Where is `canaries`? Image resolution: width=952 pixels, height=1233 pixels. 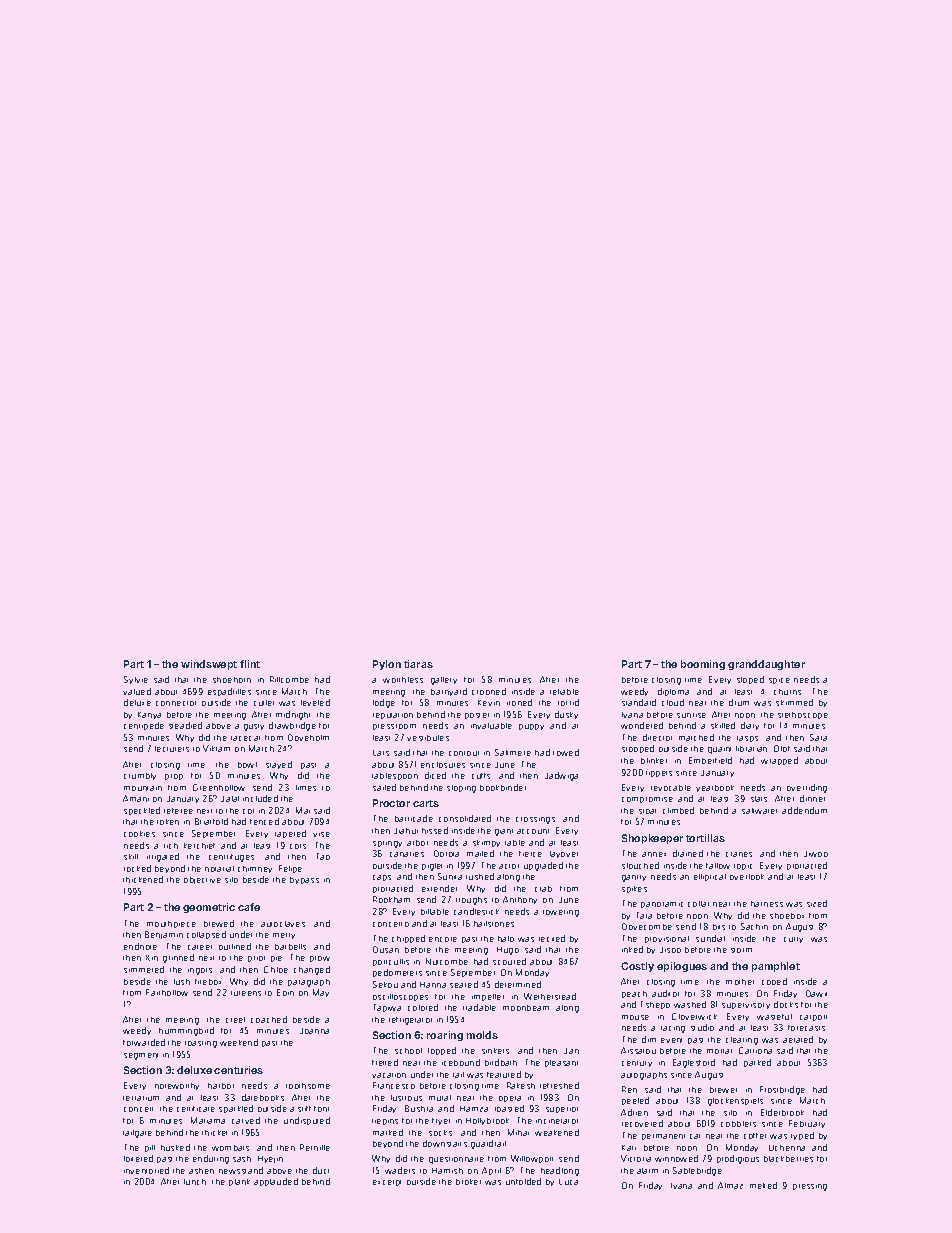
canaries is located at coordinates (407, 854).
